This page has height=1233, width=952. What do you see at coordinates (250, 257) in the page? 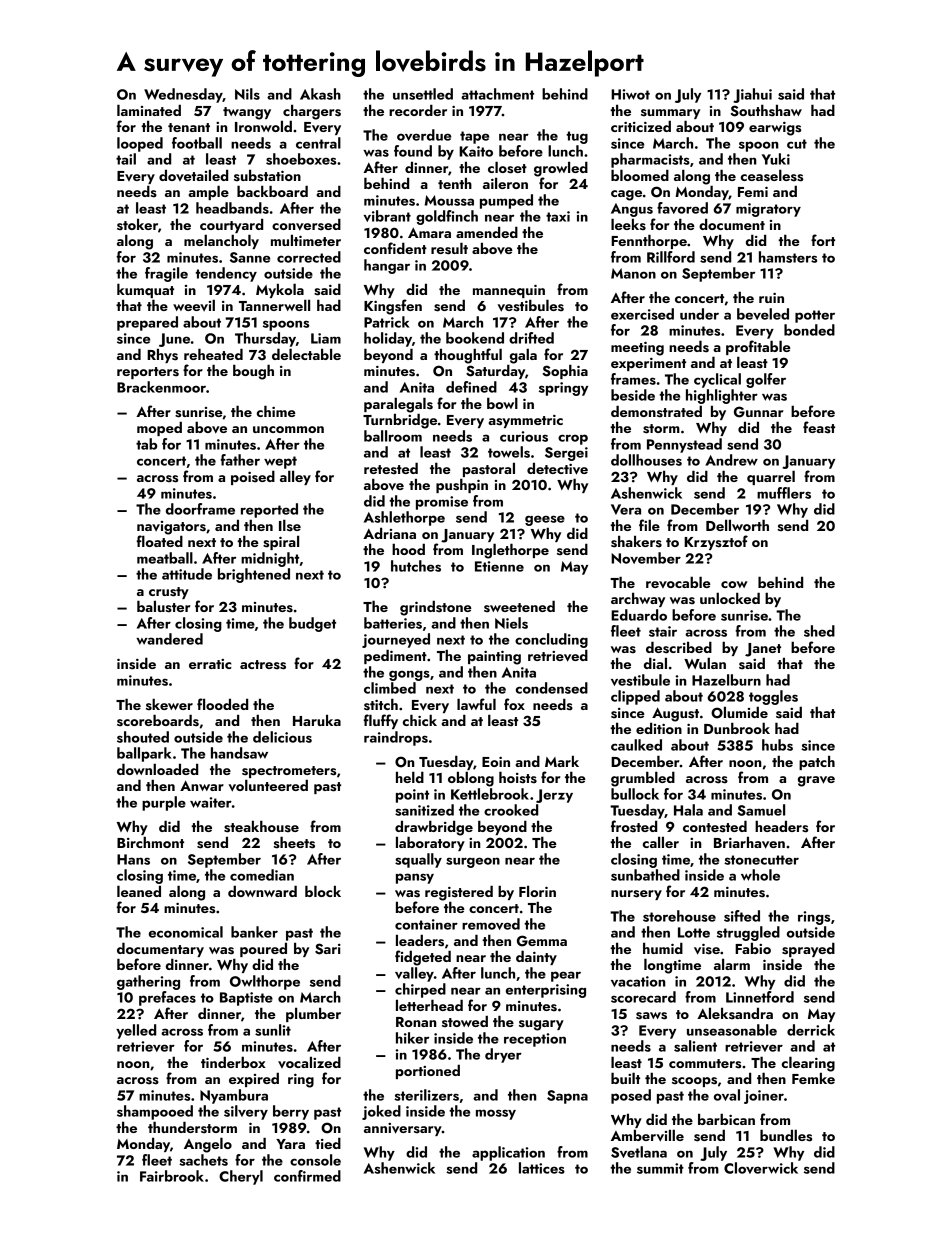
I see `Sanne` at bounding box center [250, 257].
